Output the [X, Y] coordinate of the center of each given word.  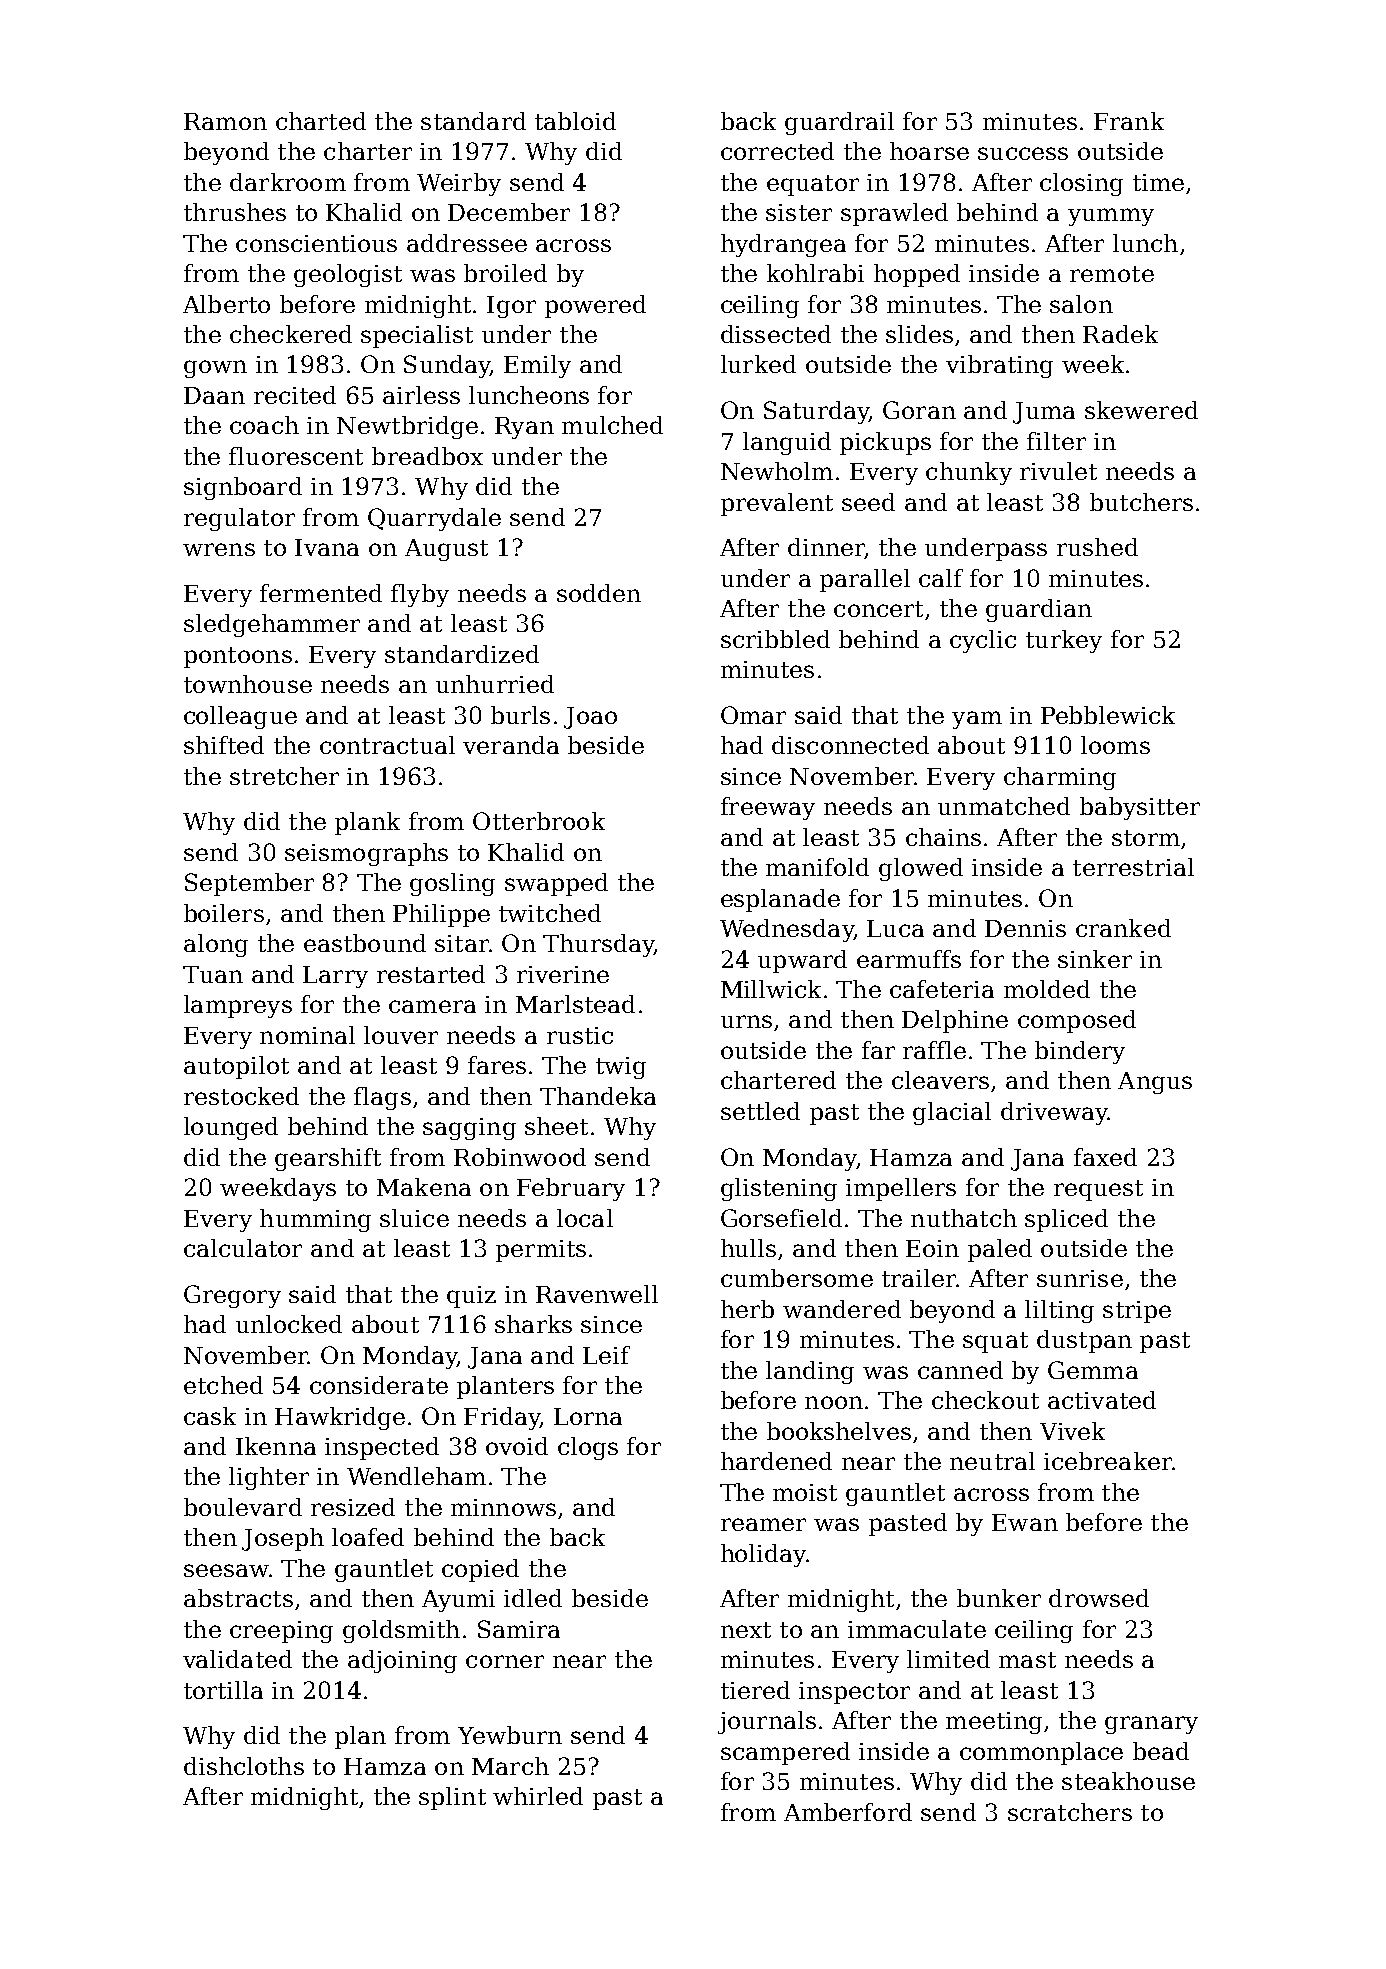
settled [760, 1111]
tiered [755, 1690]
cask [210, 1416]
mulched [612, 425]
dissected [776, 334]
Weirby [459, 184]
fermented [321, 593]
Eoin [932, 1248]
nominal [307, 1035]
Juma [1044, 413]
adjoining [402, 1661]
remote [1112, 274]
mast [1027, 1660]
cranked [1123, 928]
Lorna [588, 1416]
